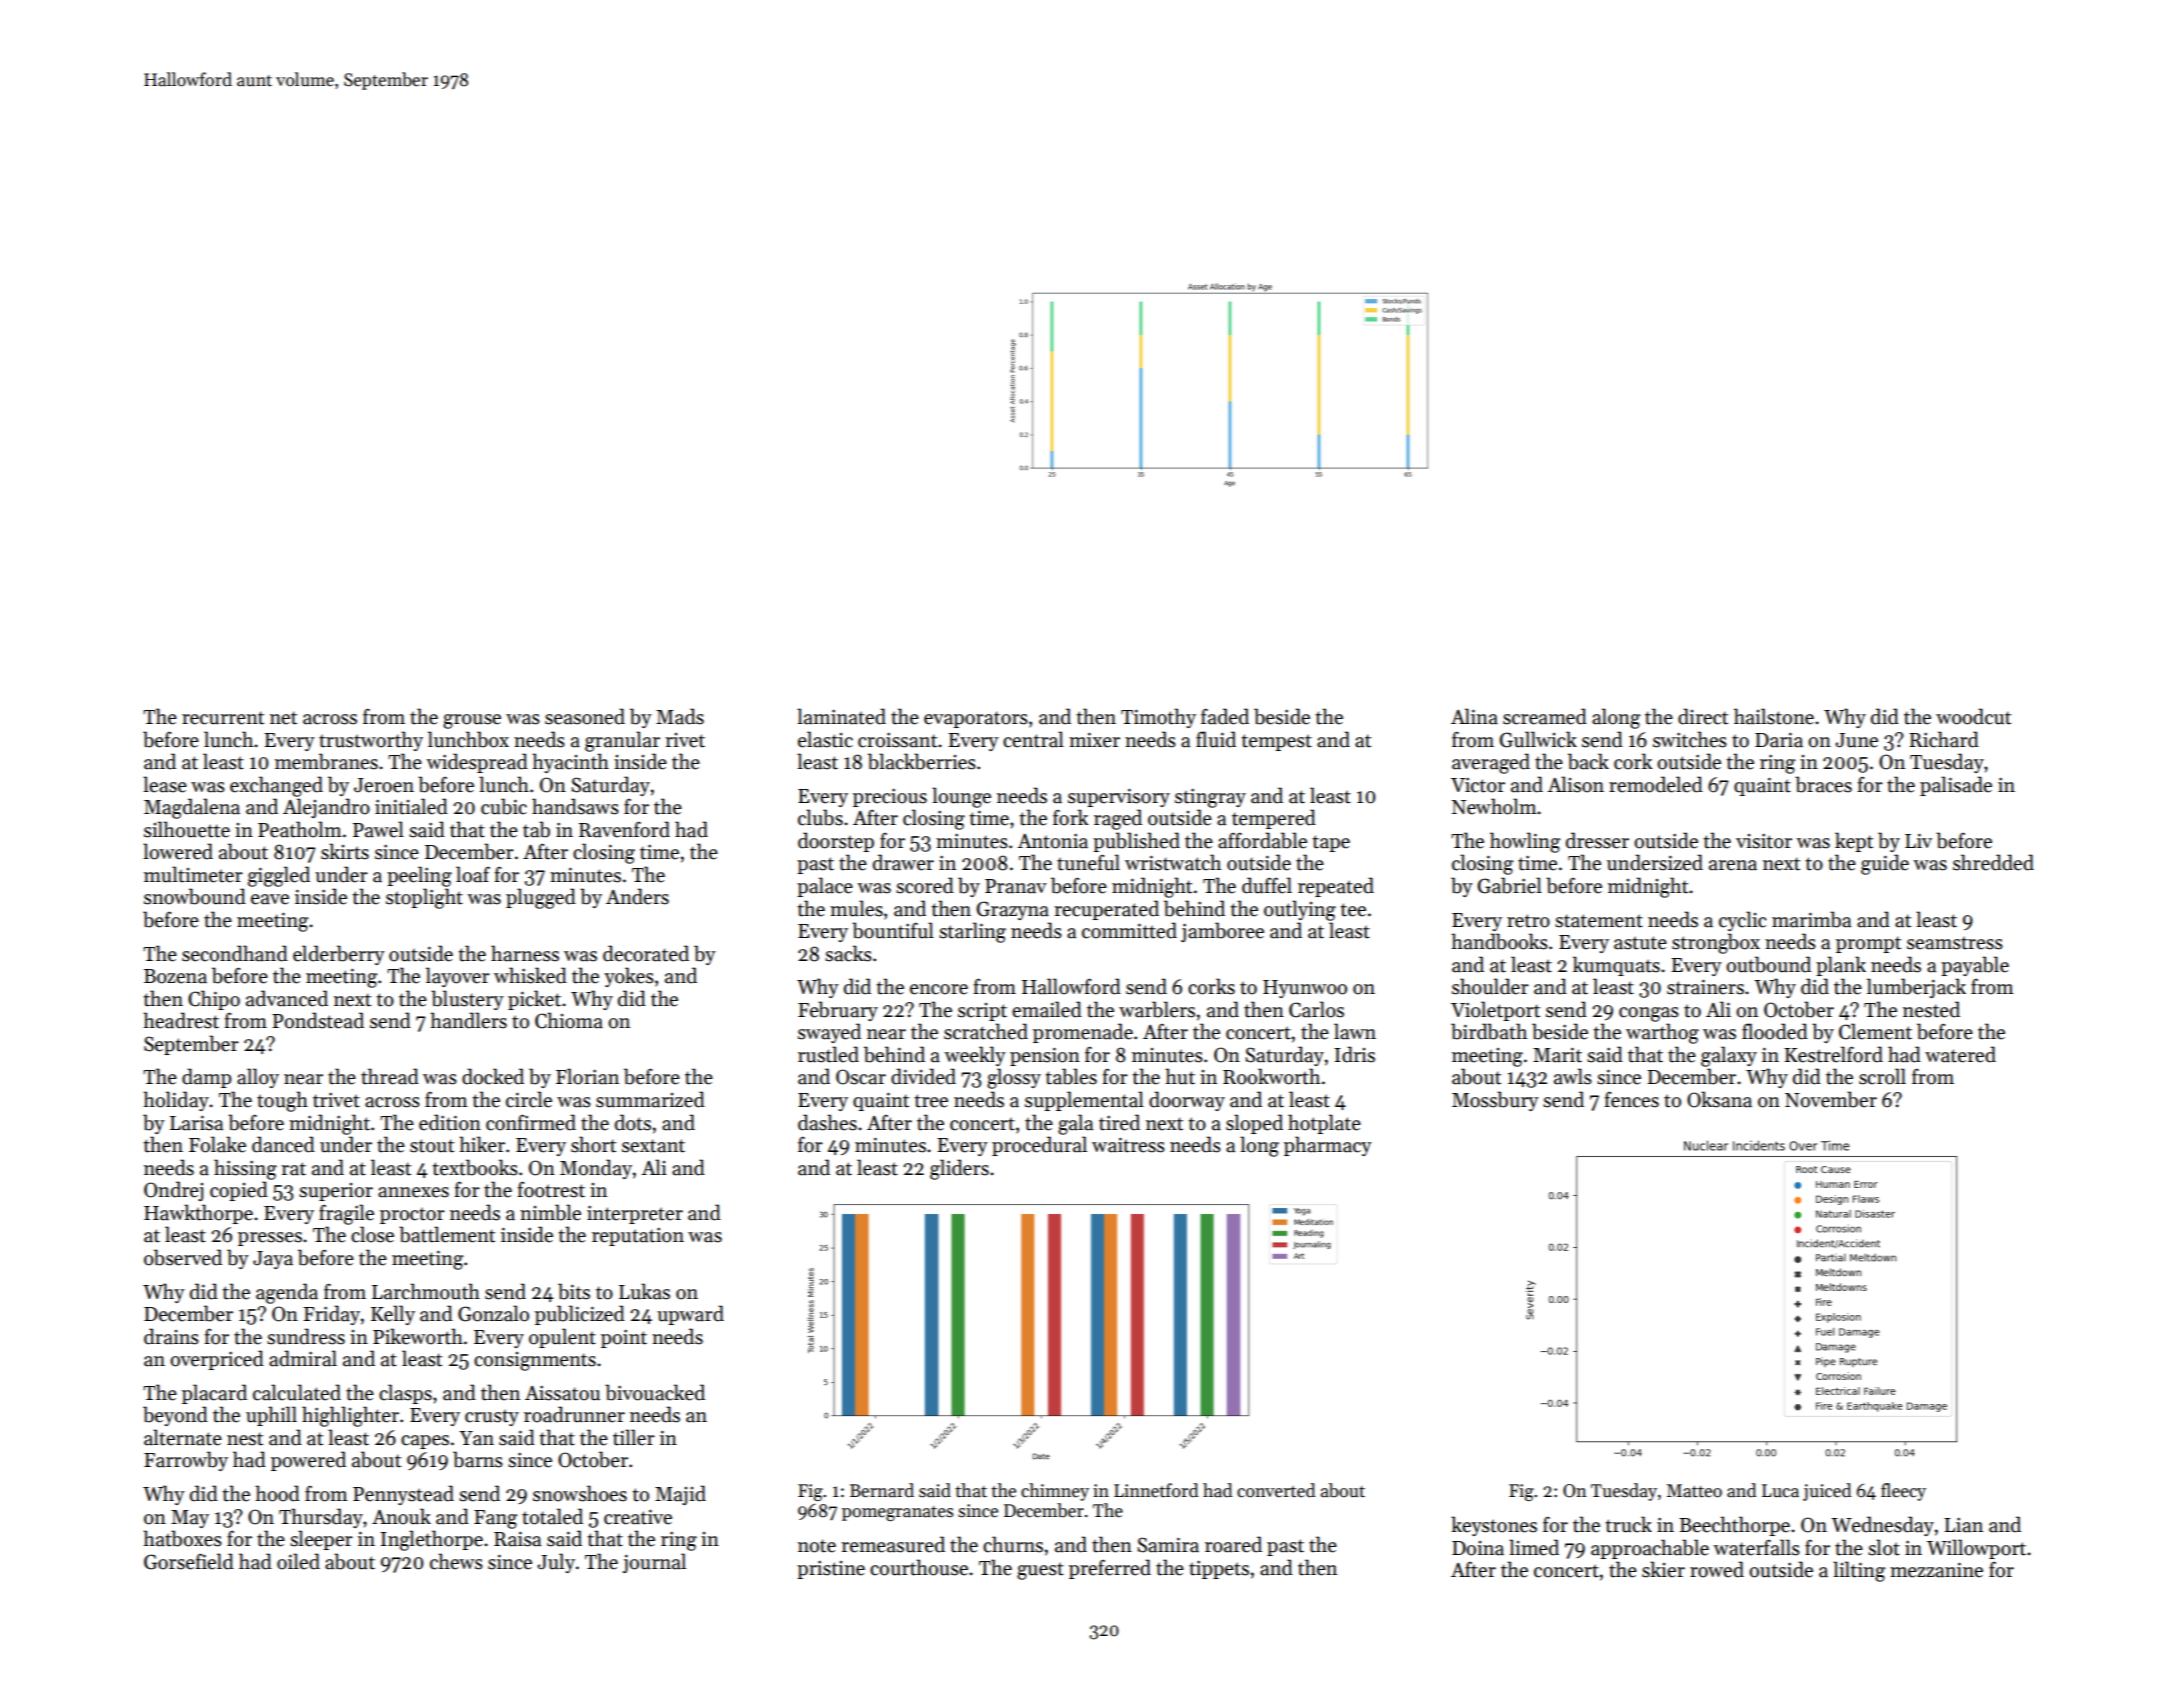  What do you see at coordinates (1328, 1146) in the screenshot?
I see `pharmacy` at bounding box center [1328, 1146].
